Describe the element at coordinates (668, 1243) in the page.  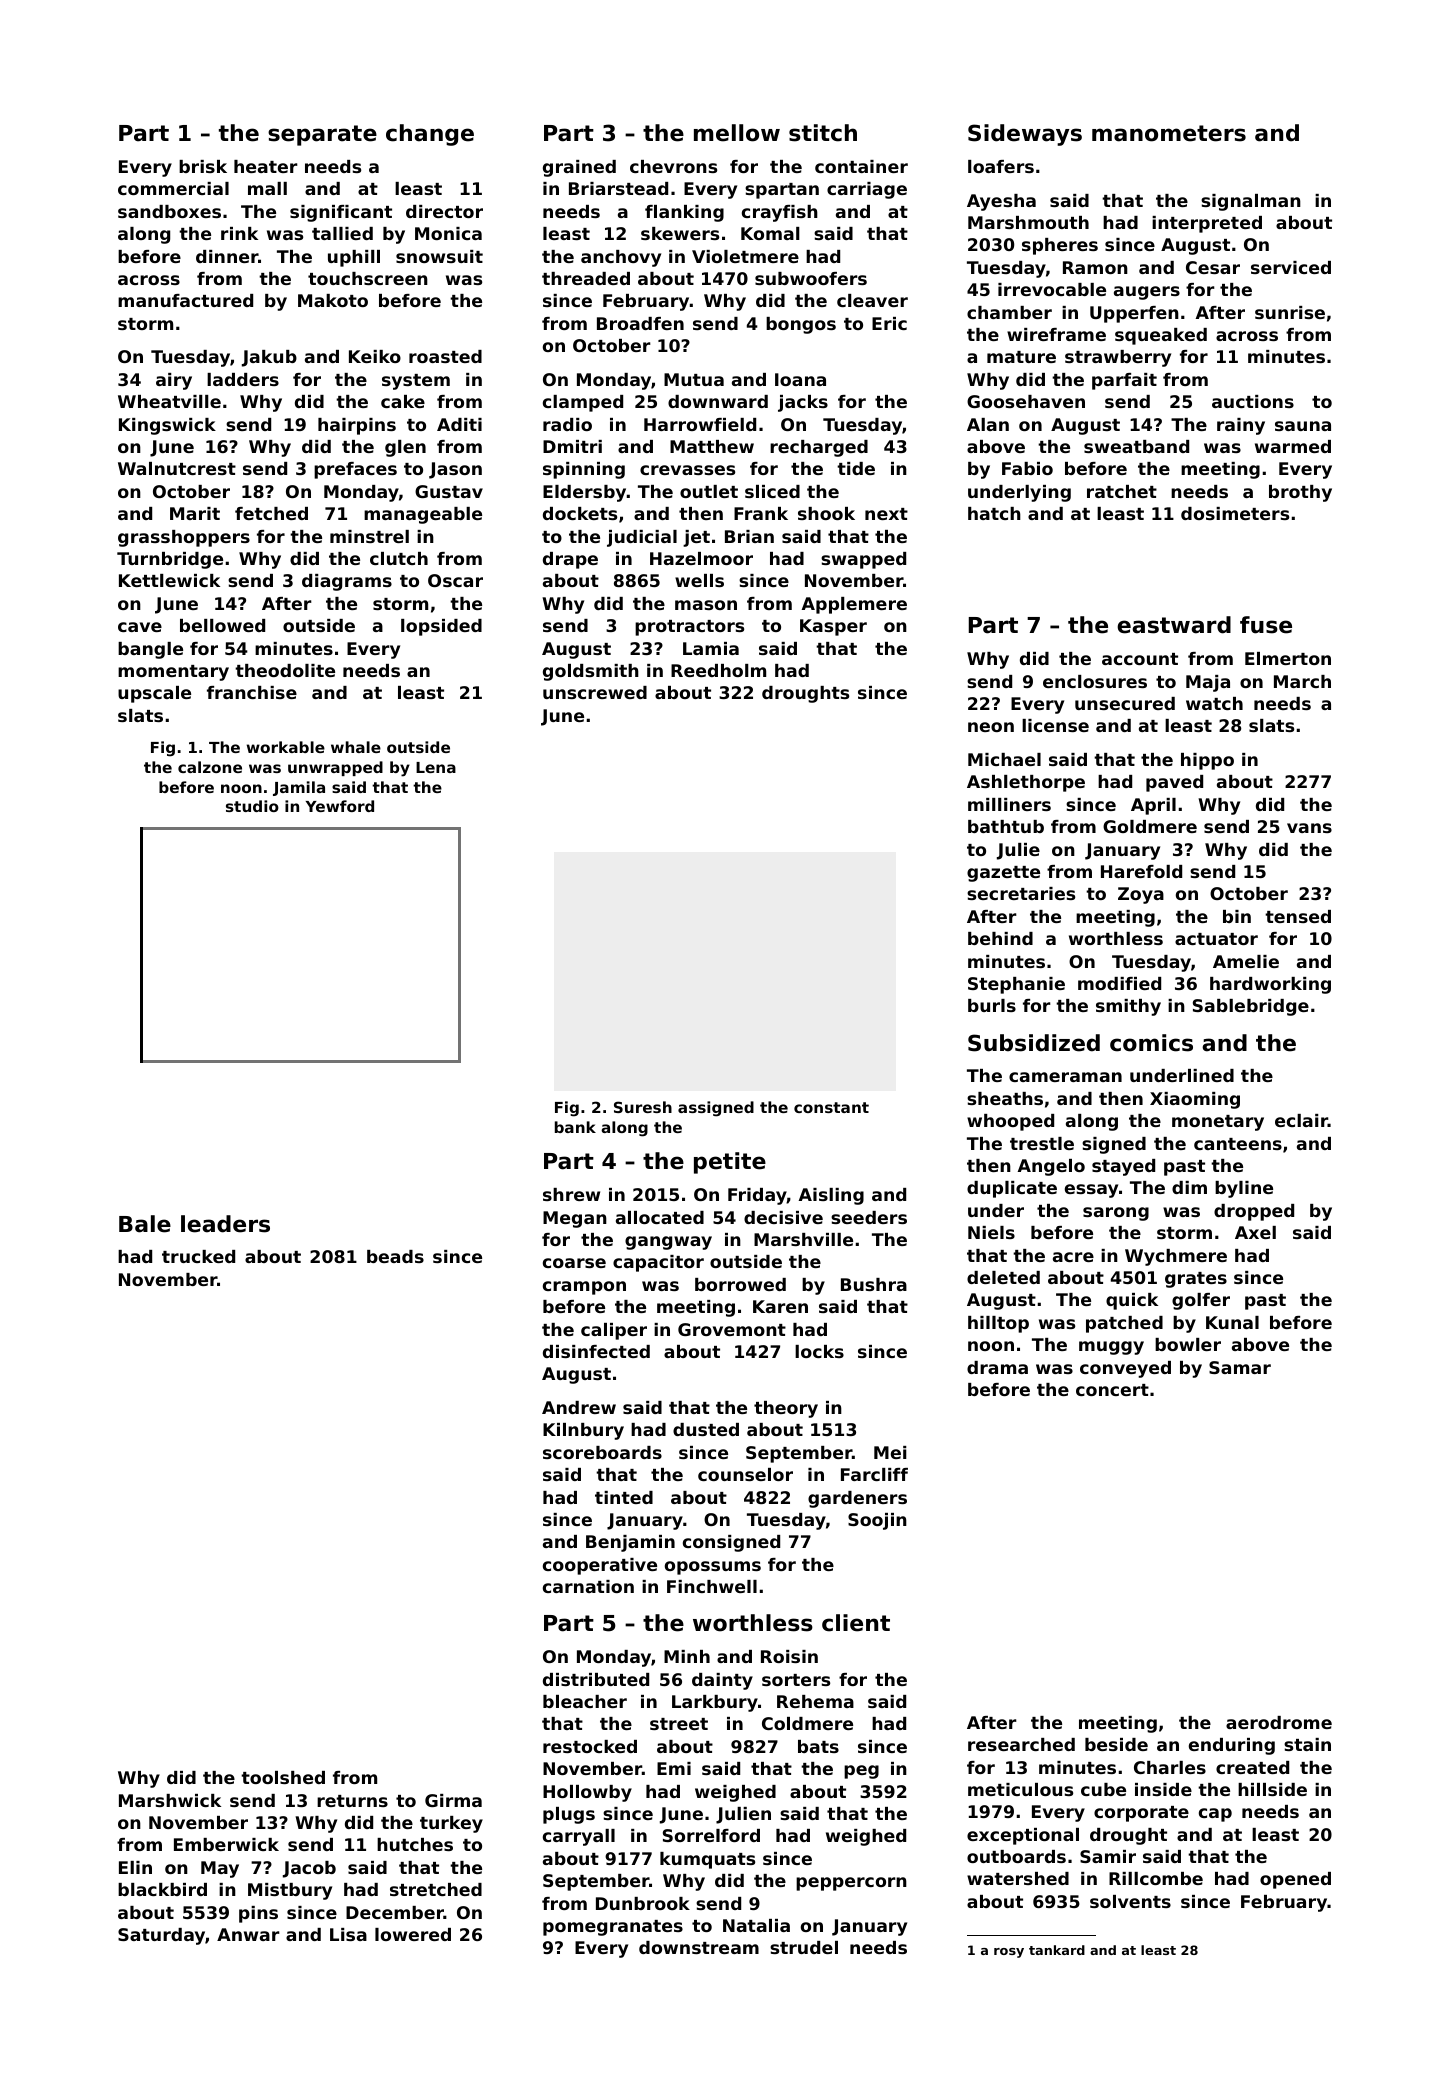
I see `gangway` at that location.
